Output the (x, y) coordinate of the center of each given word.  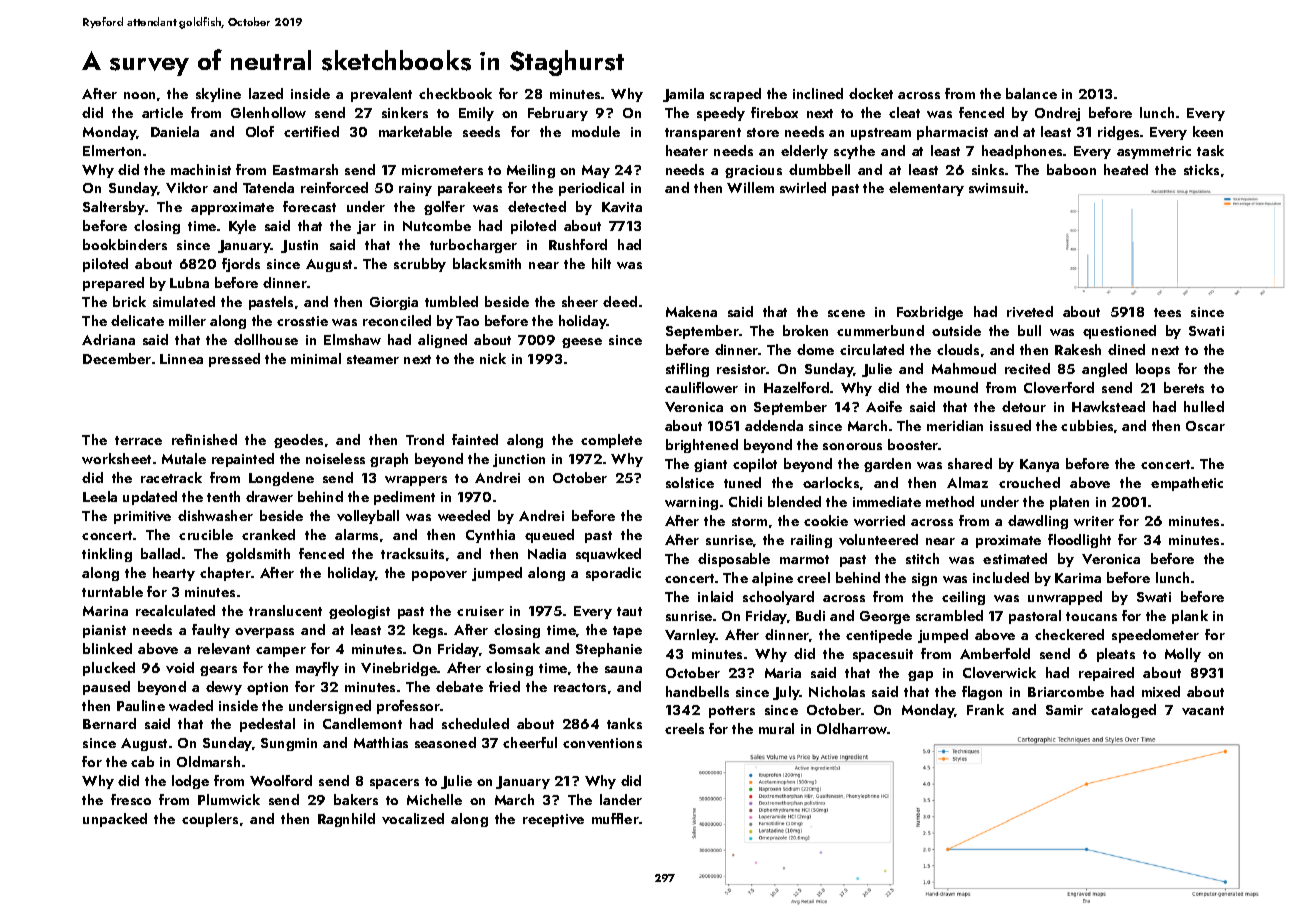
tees (1167, 312)
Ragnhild (346, 820)
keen (1208, 131)
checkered (1069, 634)
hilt (601, 263)
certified (311, 131)
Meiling (531, 171)
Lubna (189, 282)
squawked (608, 555)
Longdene (281, 479)
